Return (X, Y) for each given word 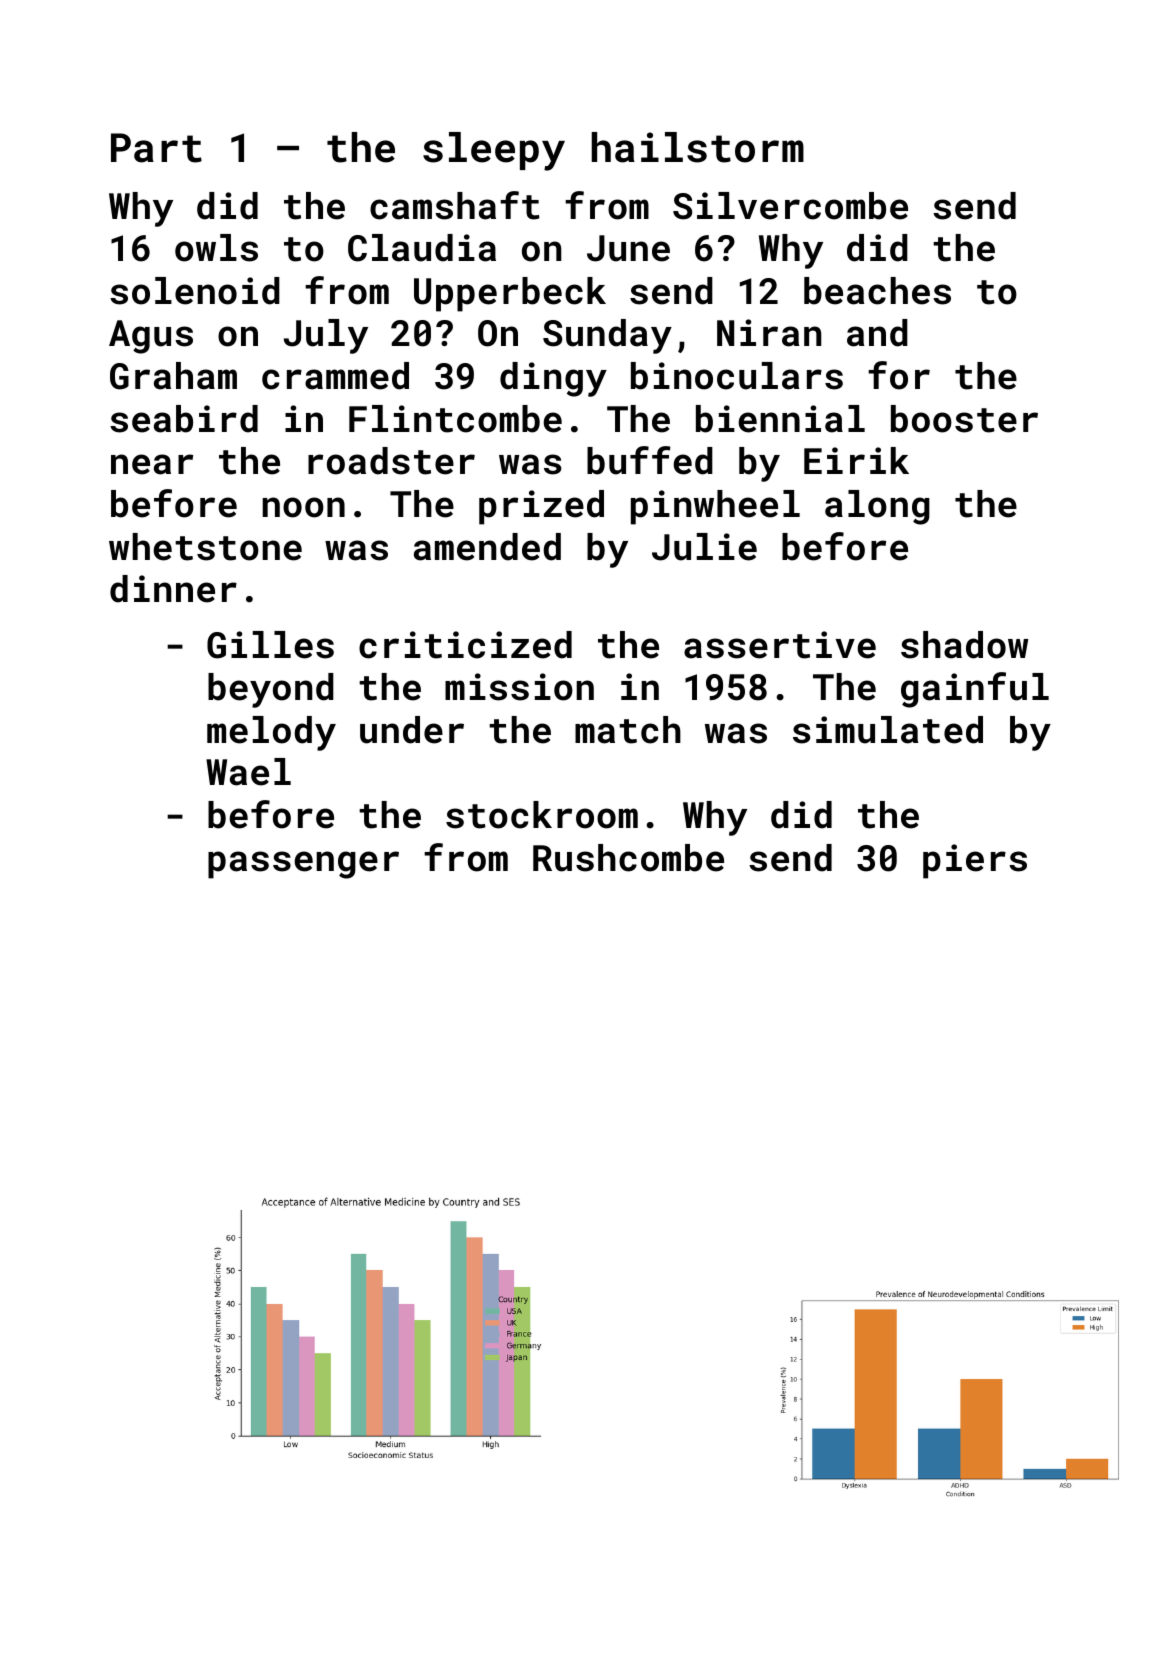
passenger (303, 865)
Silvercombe (790, 206)
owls (216, 248)
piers (975, 861)
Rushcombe (628, 858)
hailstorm (698, 147)
